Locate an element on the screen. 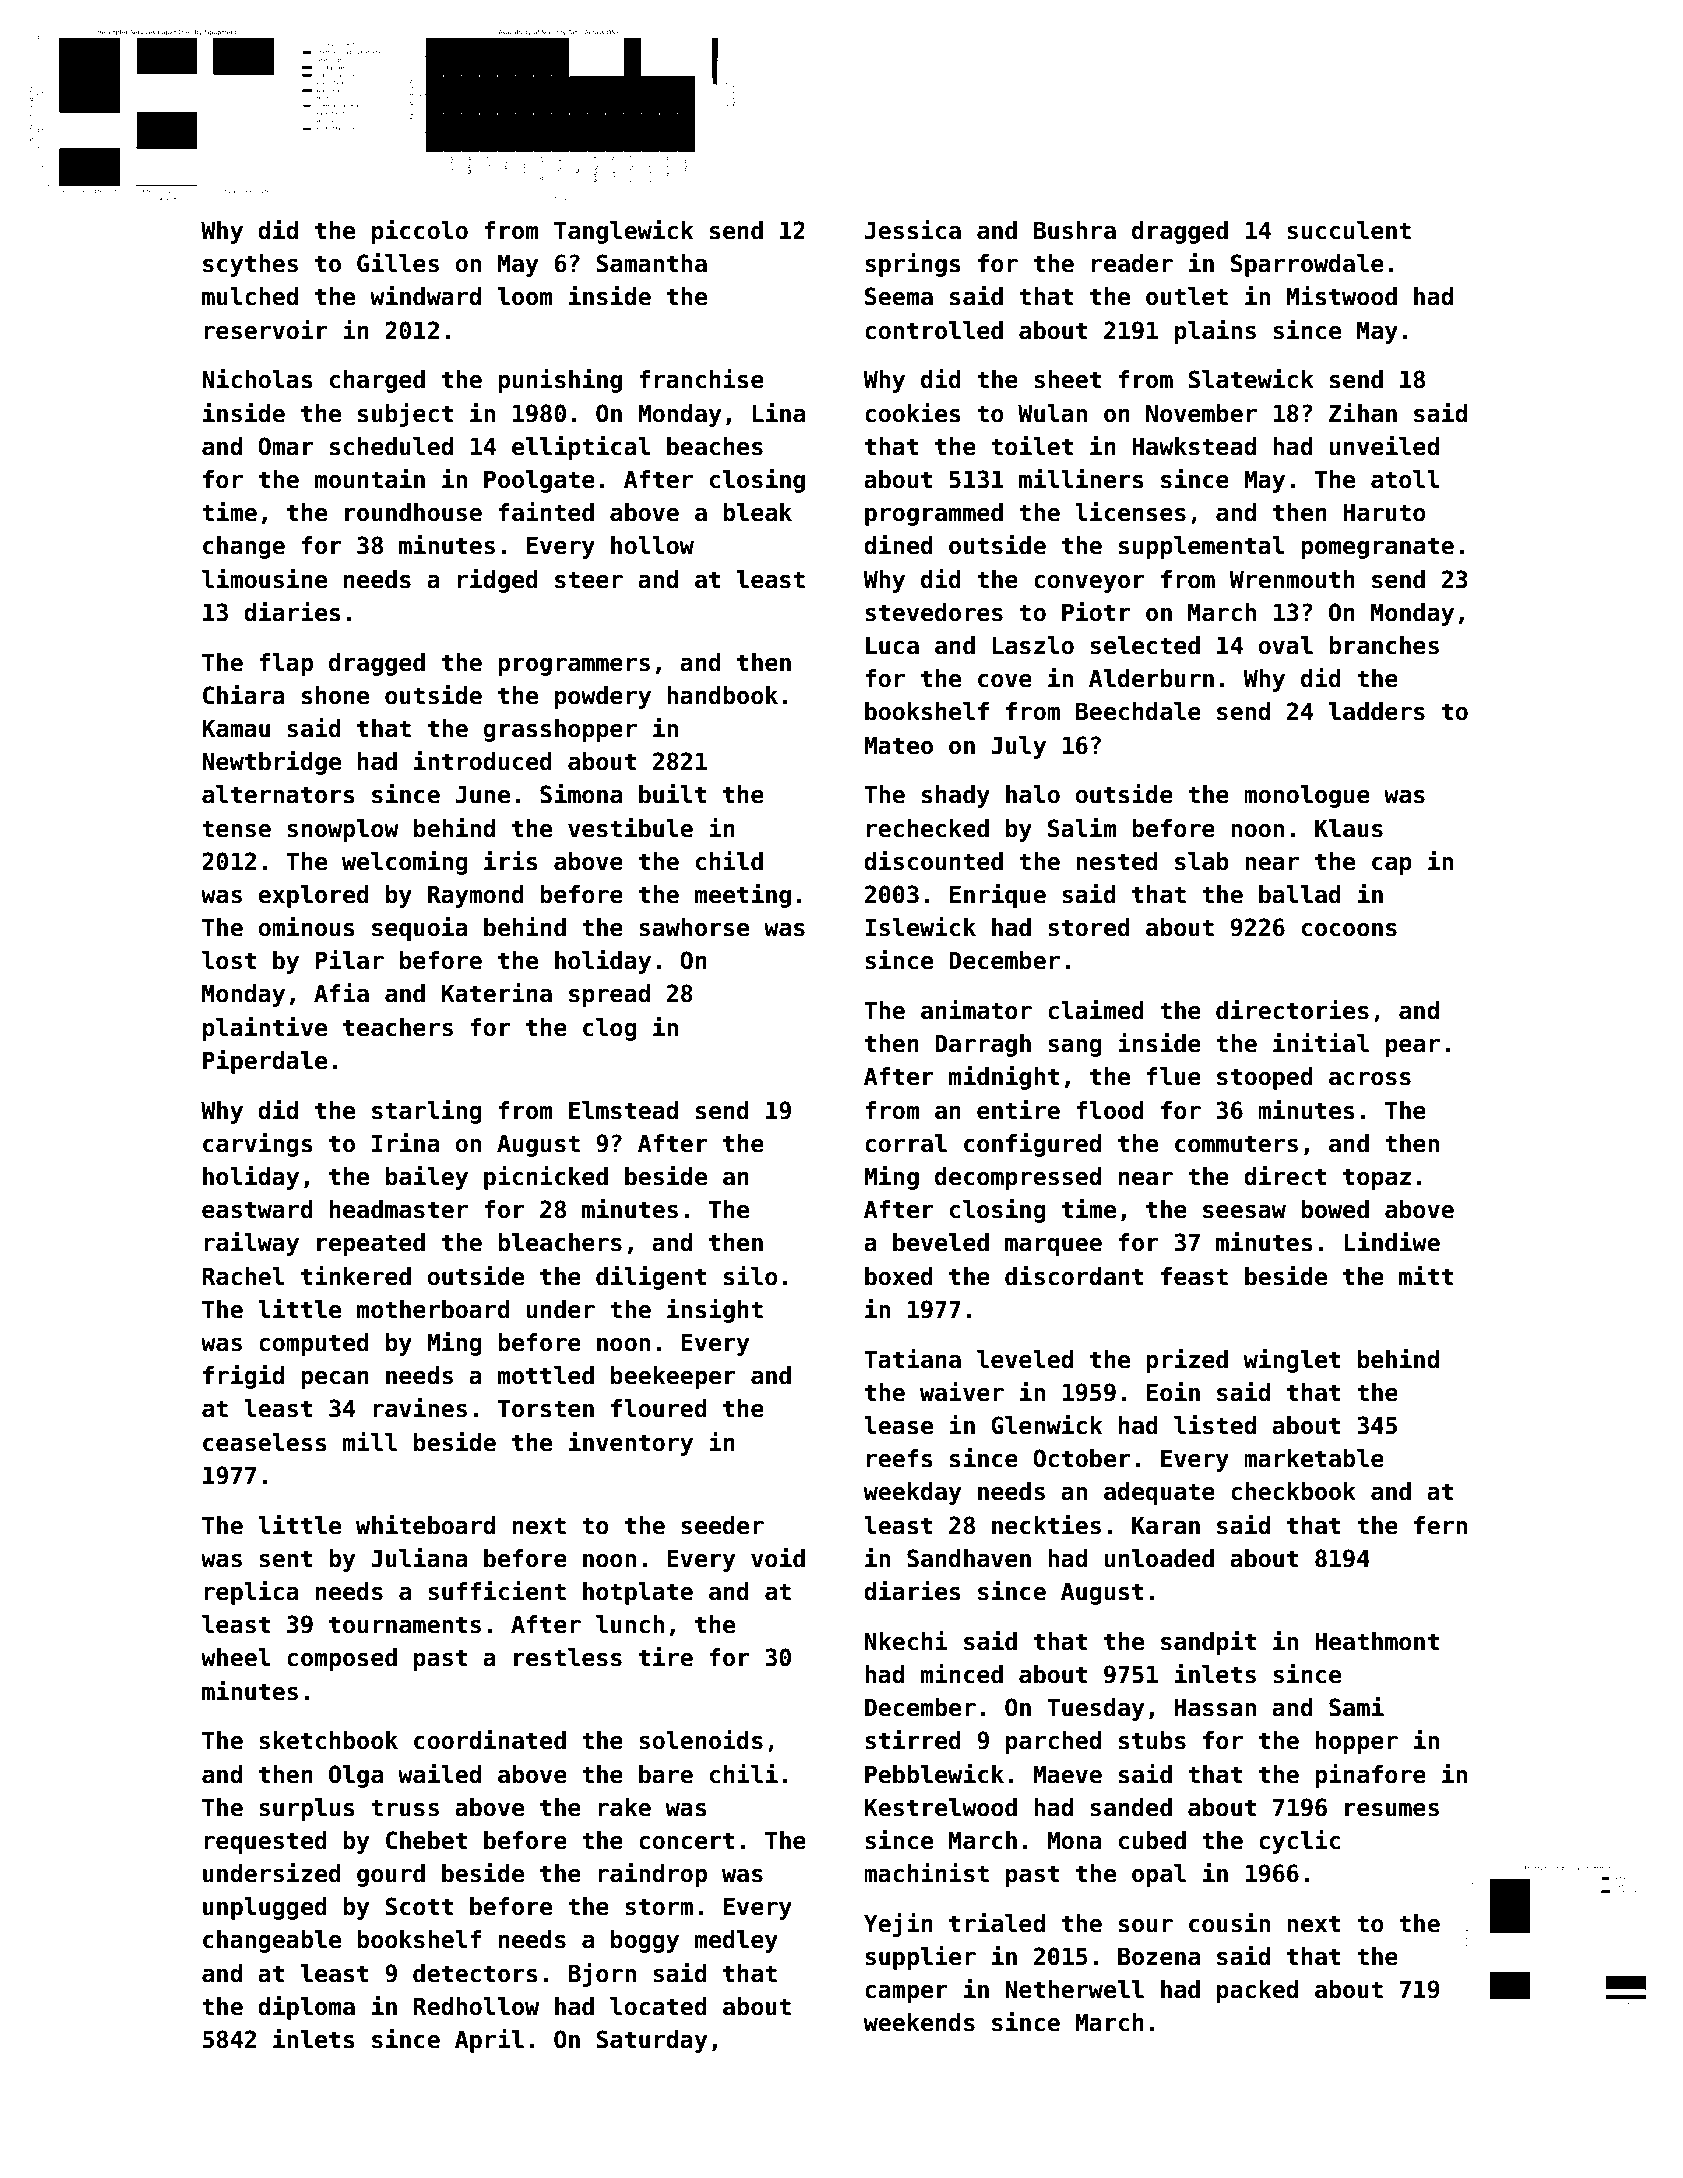  topaz is located at coordinates (1377, 1179).
